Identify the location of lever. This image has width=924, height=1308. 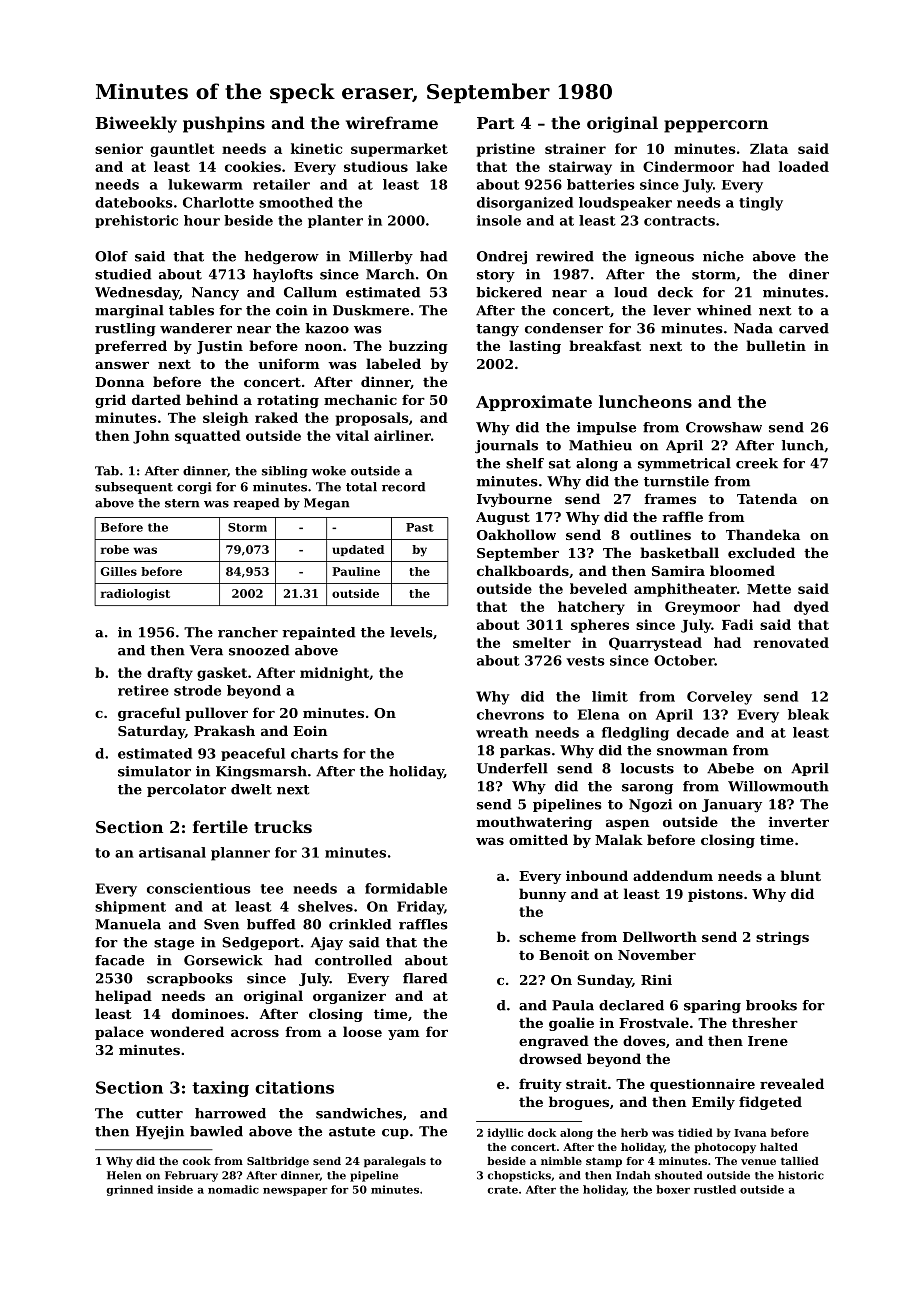
(672, 310).
